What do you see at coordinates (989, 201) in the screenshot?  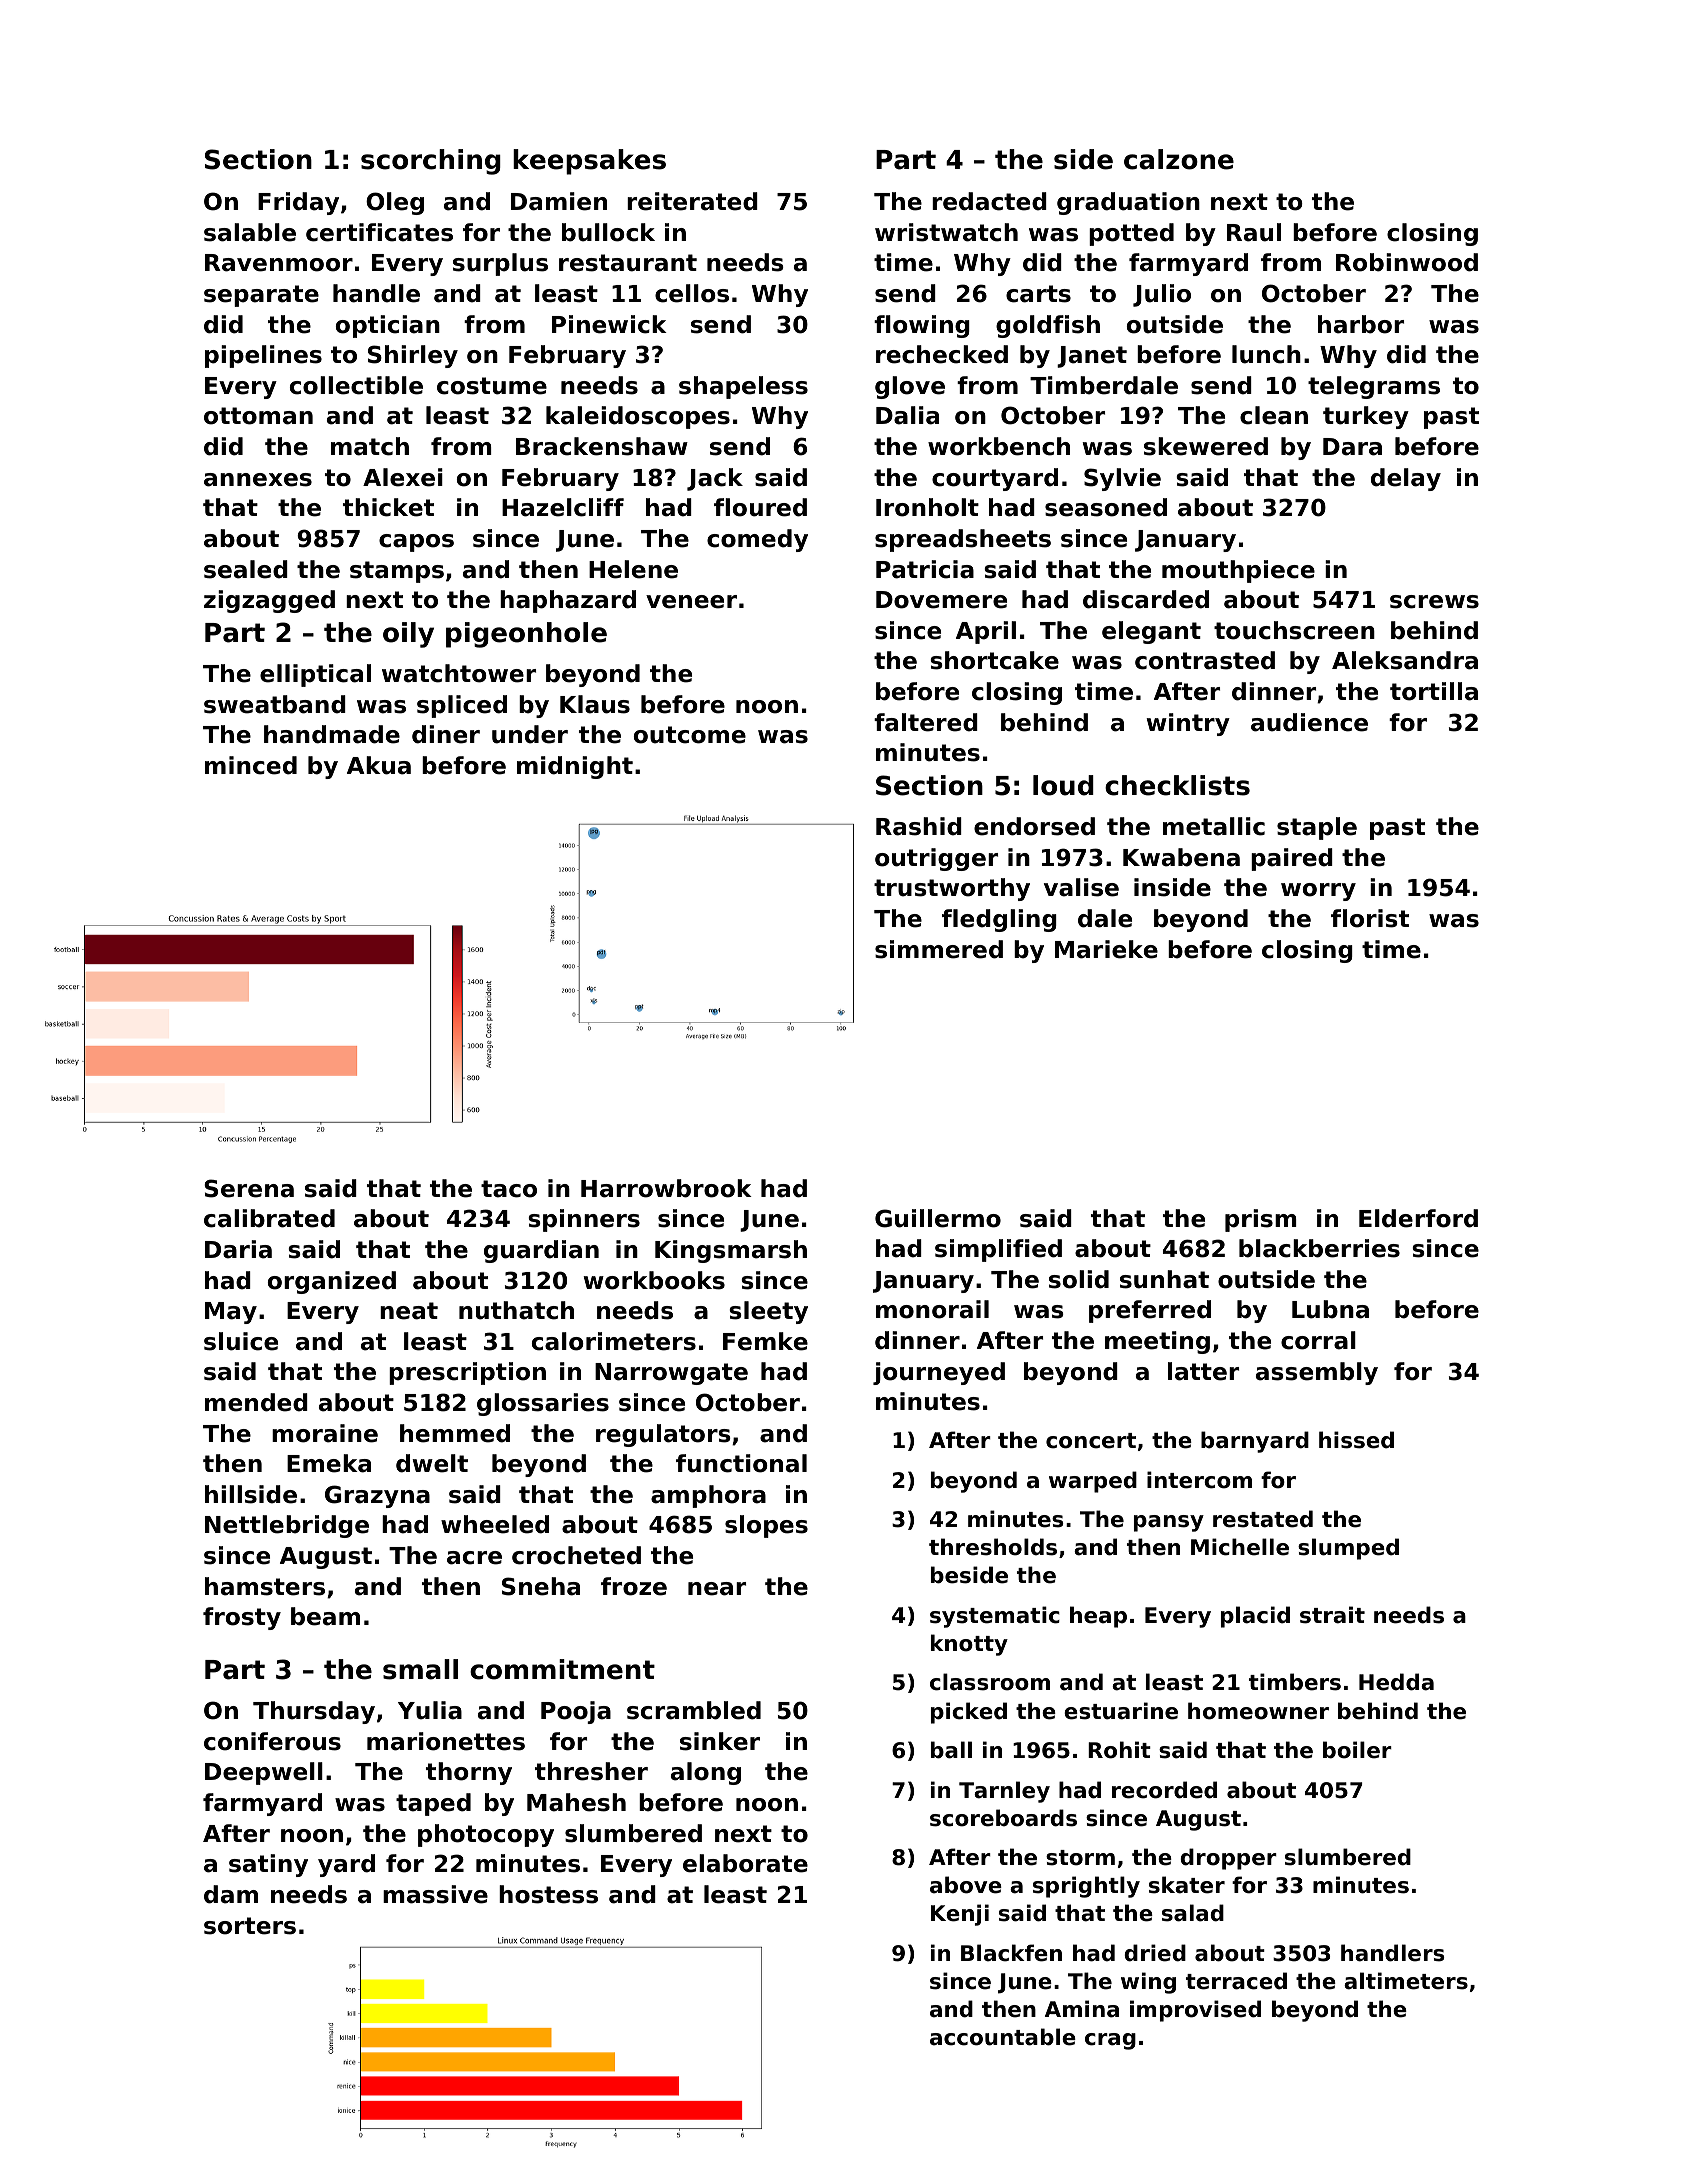 I see `redacted` at bounding box center [989, 201].
